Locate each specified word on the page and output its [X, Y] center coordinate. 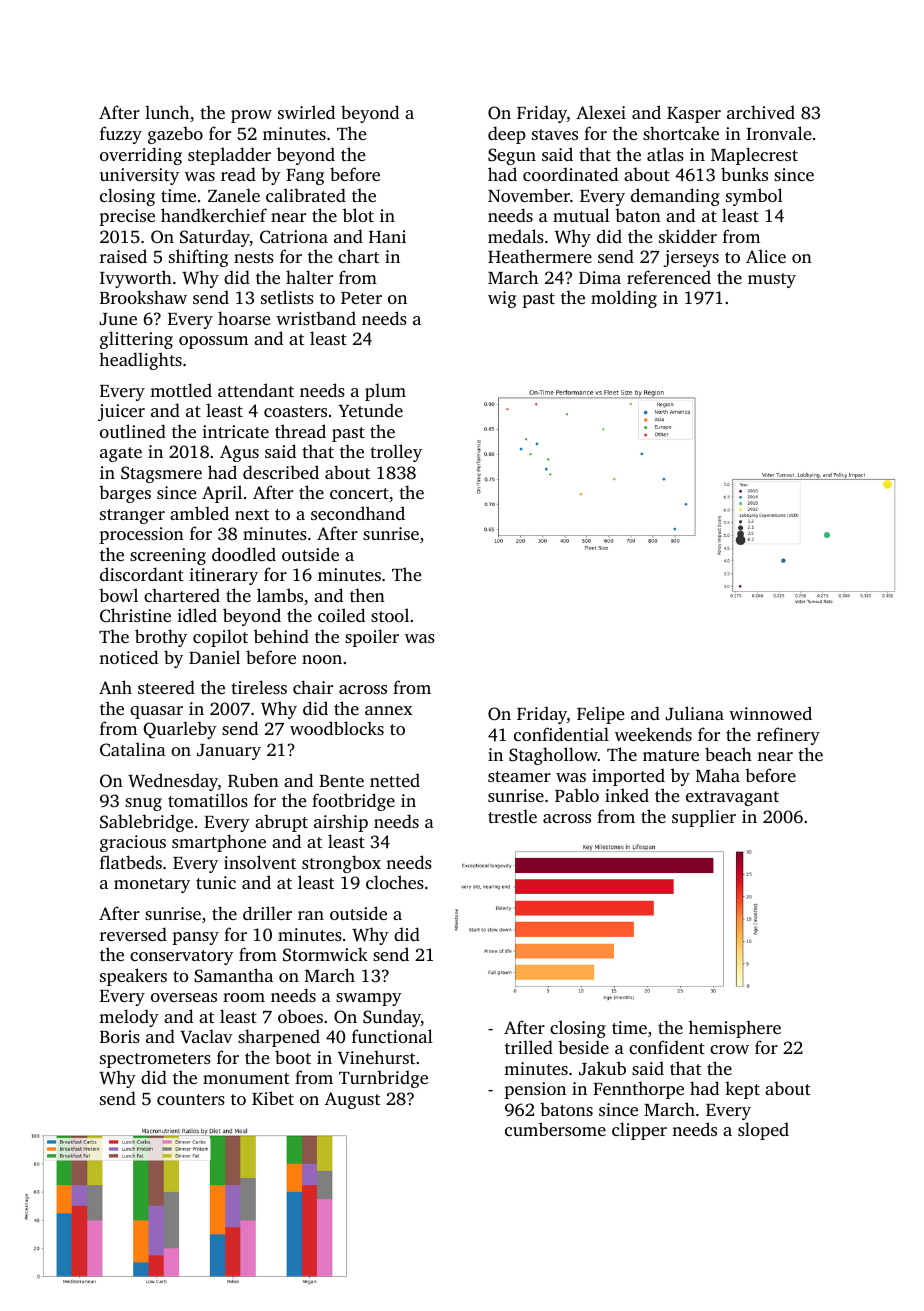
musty [772, 280]
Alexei [601, 112]
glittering [136, 340]
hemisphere [735, 1029]
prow [251, 116]
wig [502, 299]
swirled [306, 112]
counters [191, 1099]
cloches [395, 882]
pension [535, 1090]
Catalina [133, 749]
